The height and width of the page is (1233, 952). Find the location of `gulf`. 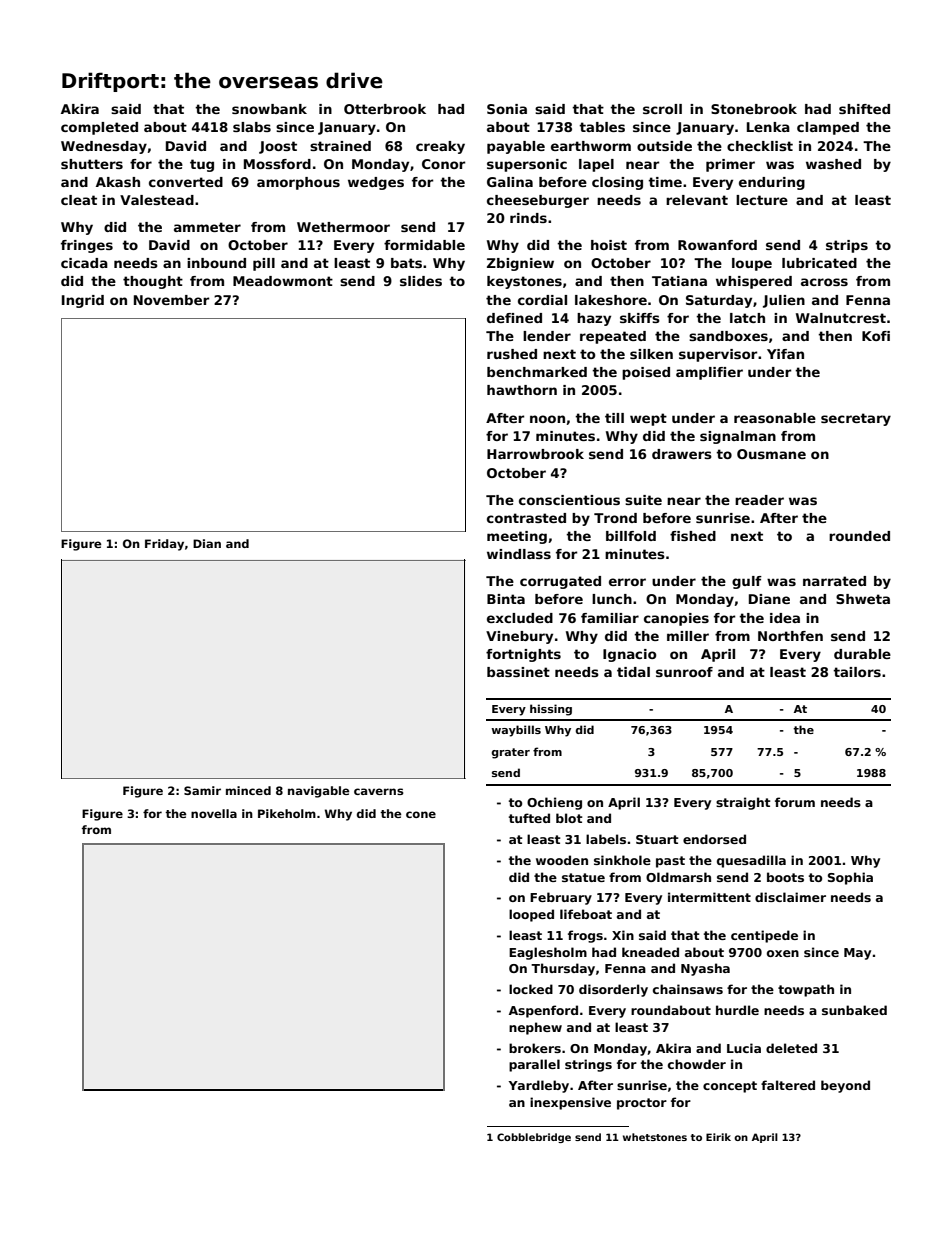

gulf is located at coordinates (747, 582).
